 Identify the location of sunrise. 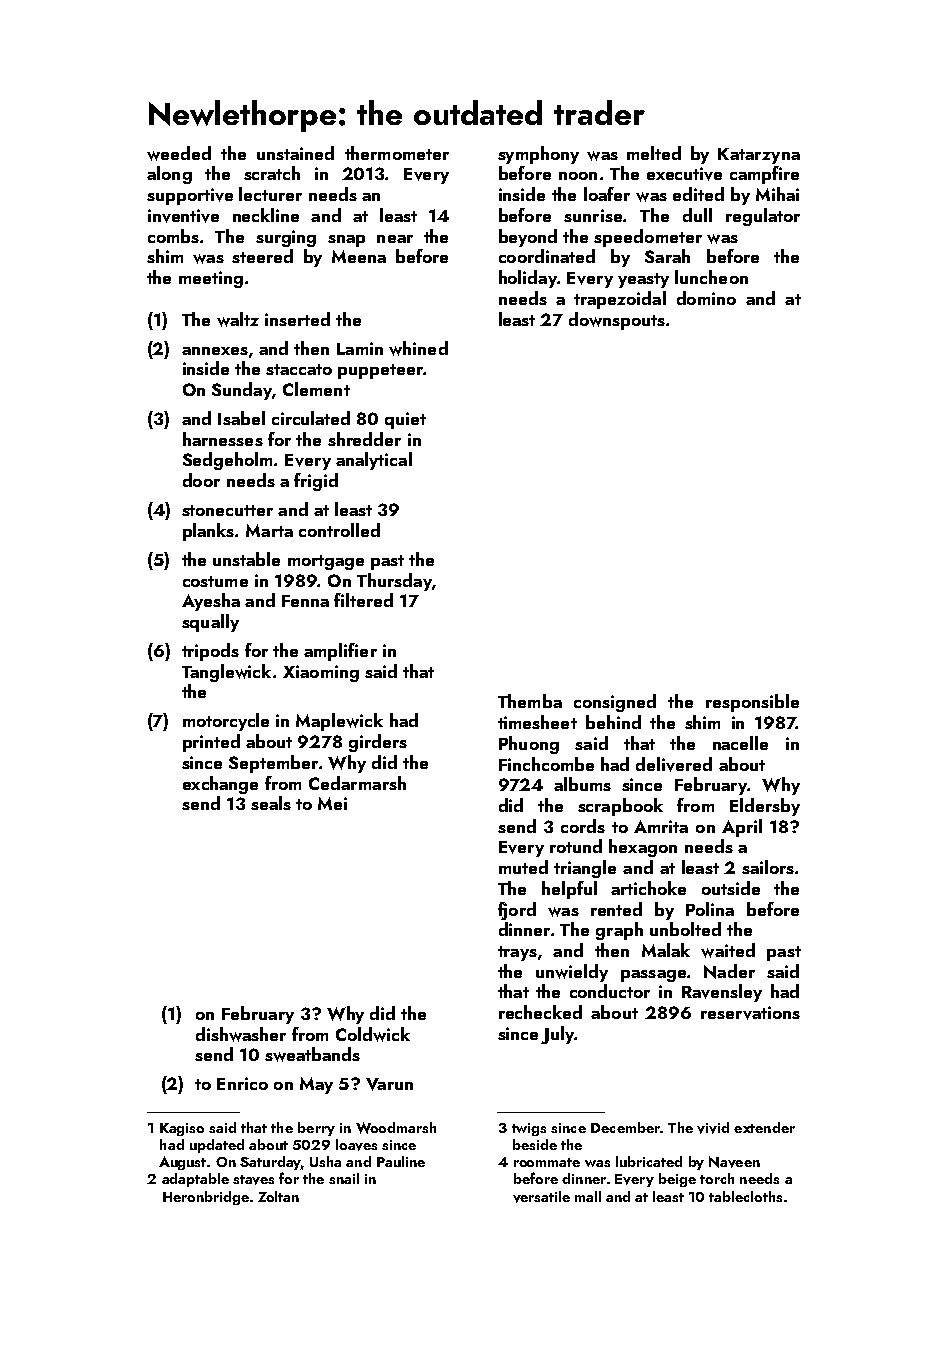
(593, 215).
